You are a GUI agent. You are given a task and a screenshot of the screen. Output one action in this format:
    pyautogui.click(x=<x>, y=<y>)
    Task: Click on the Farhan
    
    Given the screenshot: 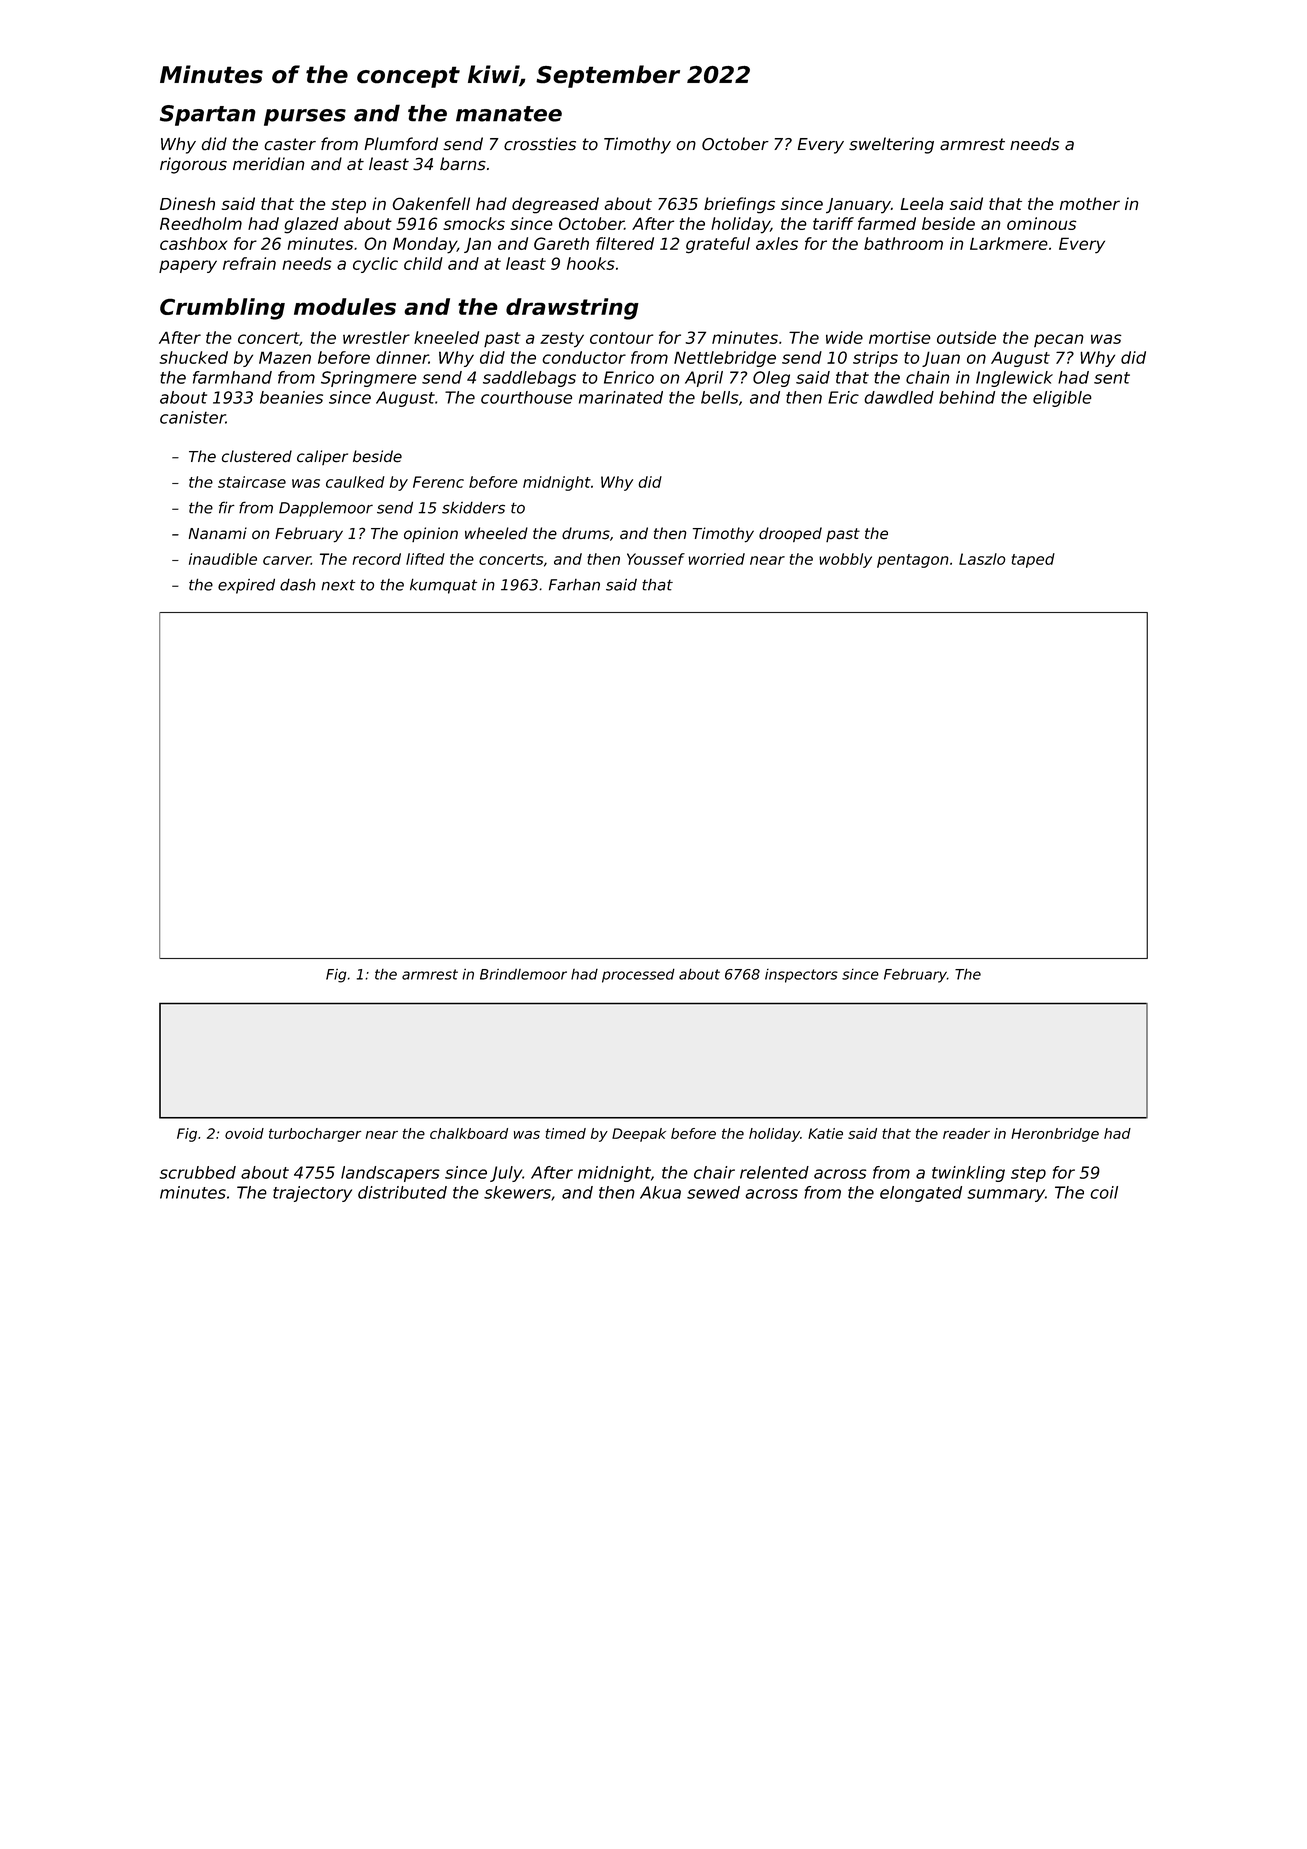 What is the action you would take?
    pyautogui.click(x=574, y=585)
